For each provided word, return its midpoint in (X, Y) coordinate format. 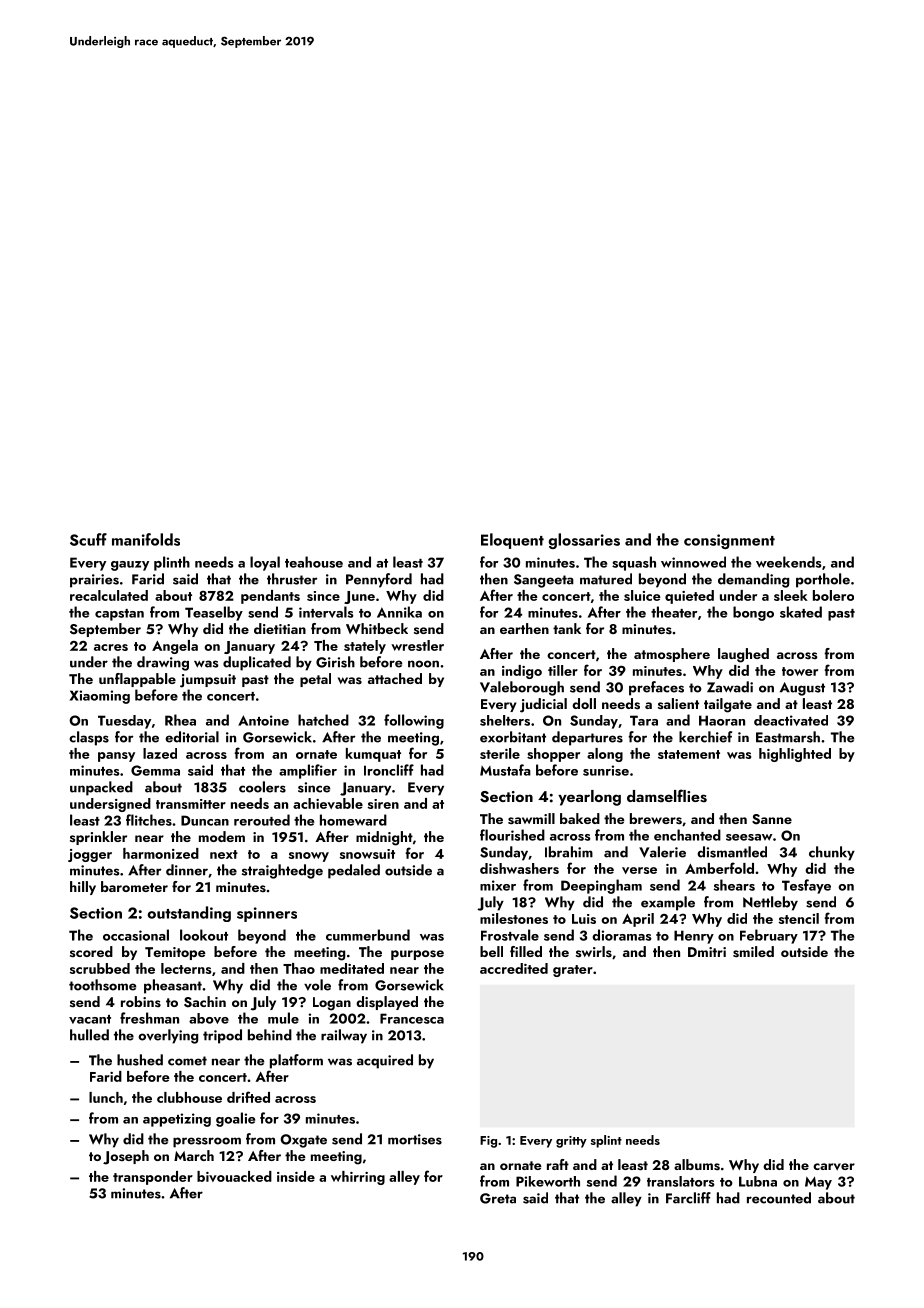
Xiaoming (99, 697)
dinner (187, 870)
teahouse (314, 562)
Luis (584, 919)
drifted (248, 1097)
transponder (153, 1178)
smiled (753, 952)
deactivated (791, 720)
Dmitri (707, 952)
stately (365, 647)
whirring (358, 1178)
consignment (729, 541)
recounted (779, 1198)
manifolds (146, 539)
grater (573, 971)
